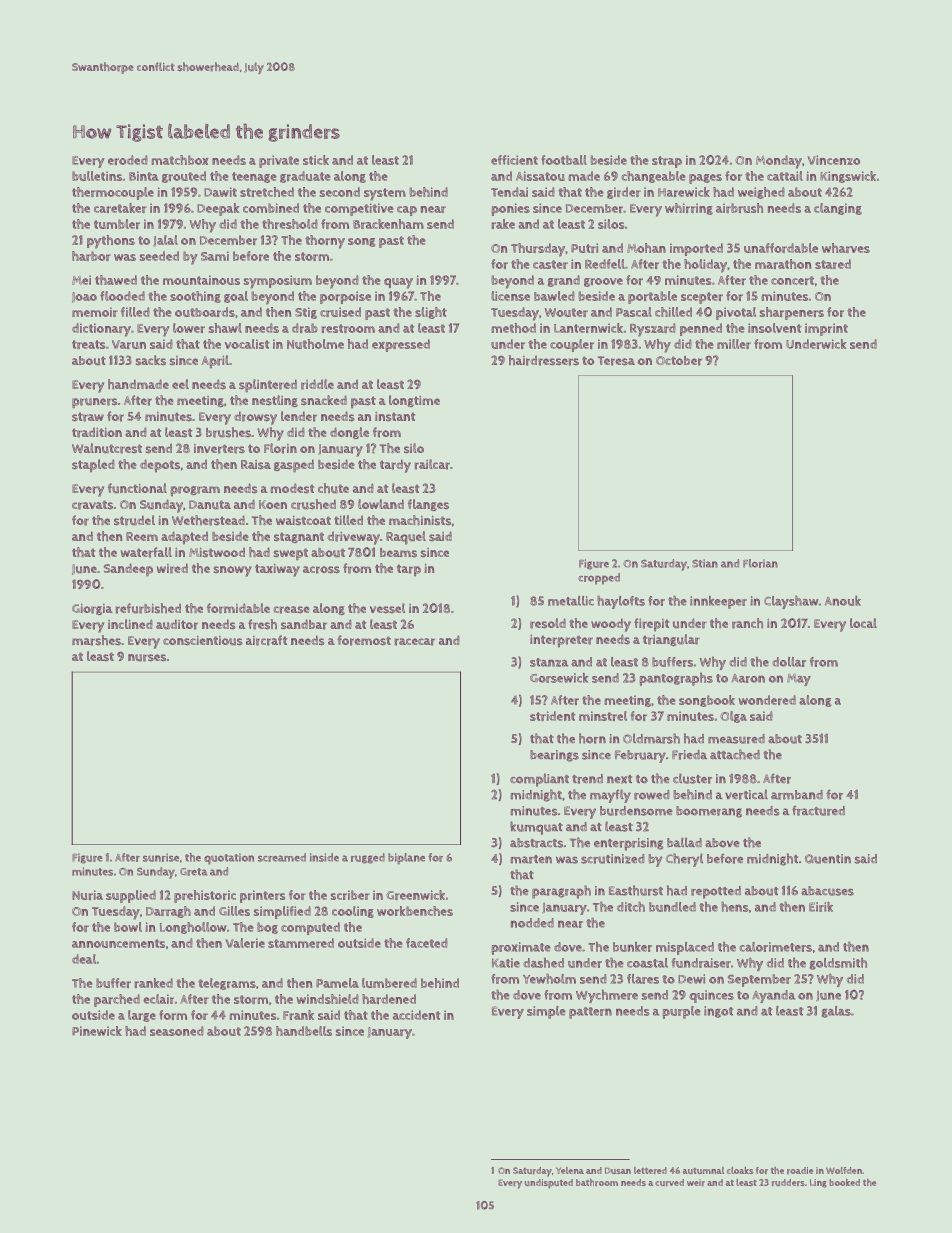 The image size is (952, 1233). I want to click on cap, so click(407, 211).
